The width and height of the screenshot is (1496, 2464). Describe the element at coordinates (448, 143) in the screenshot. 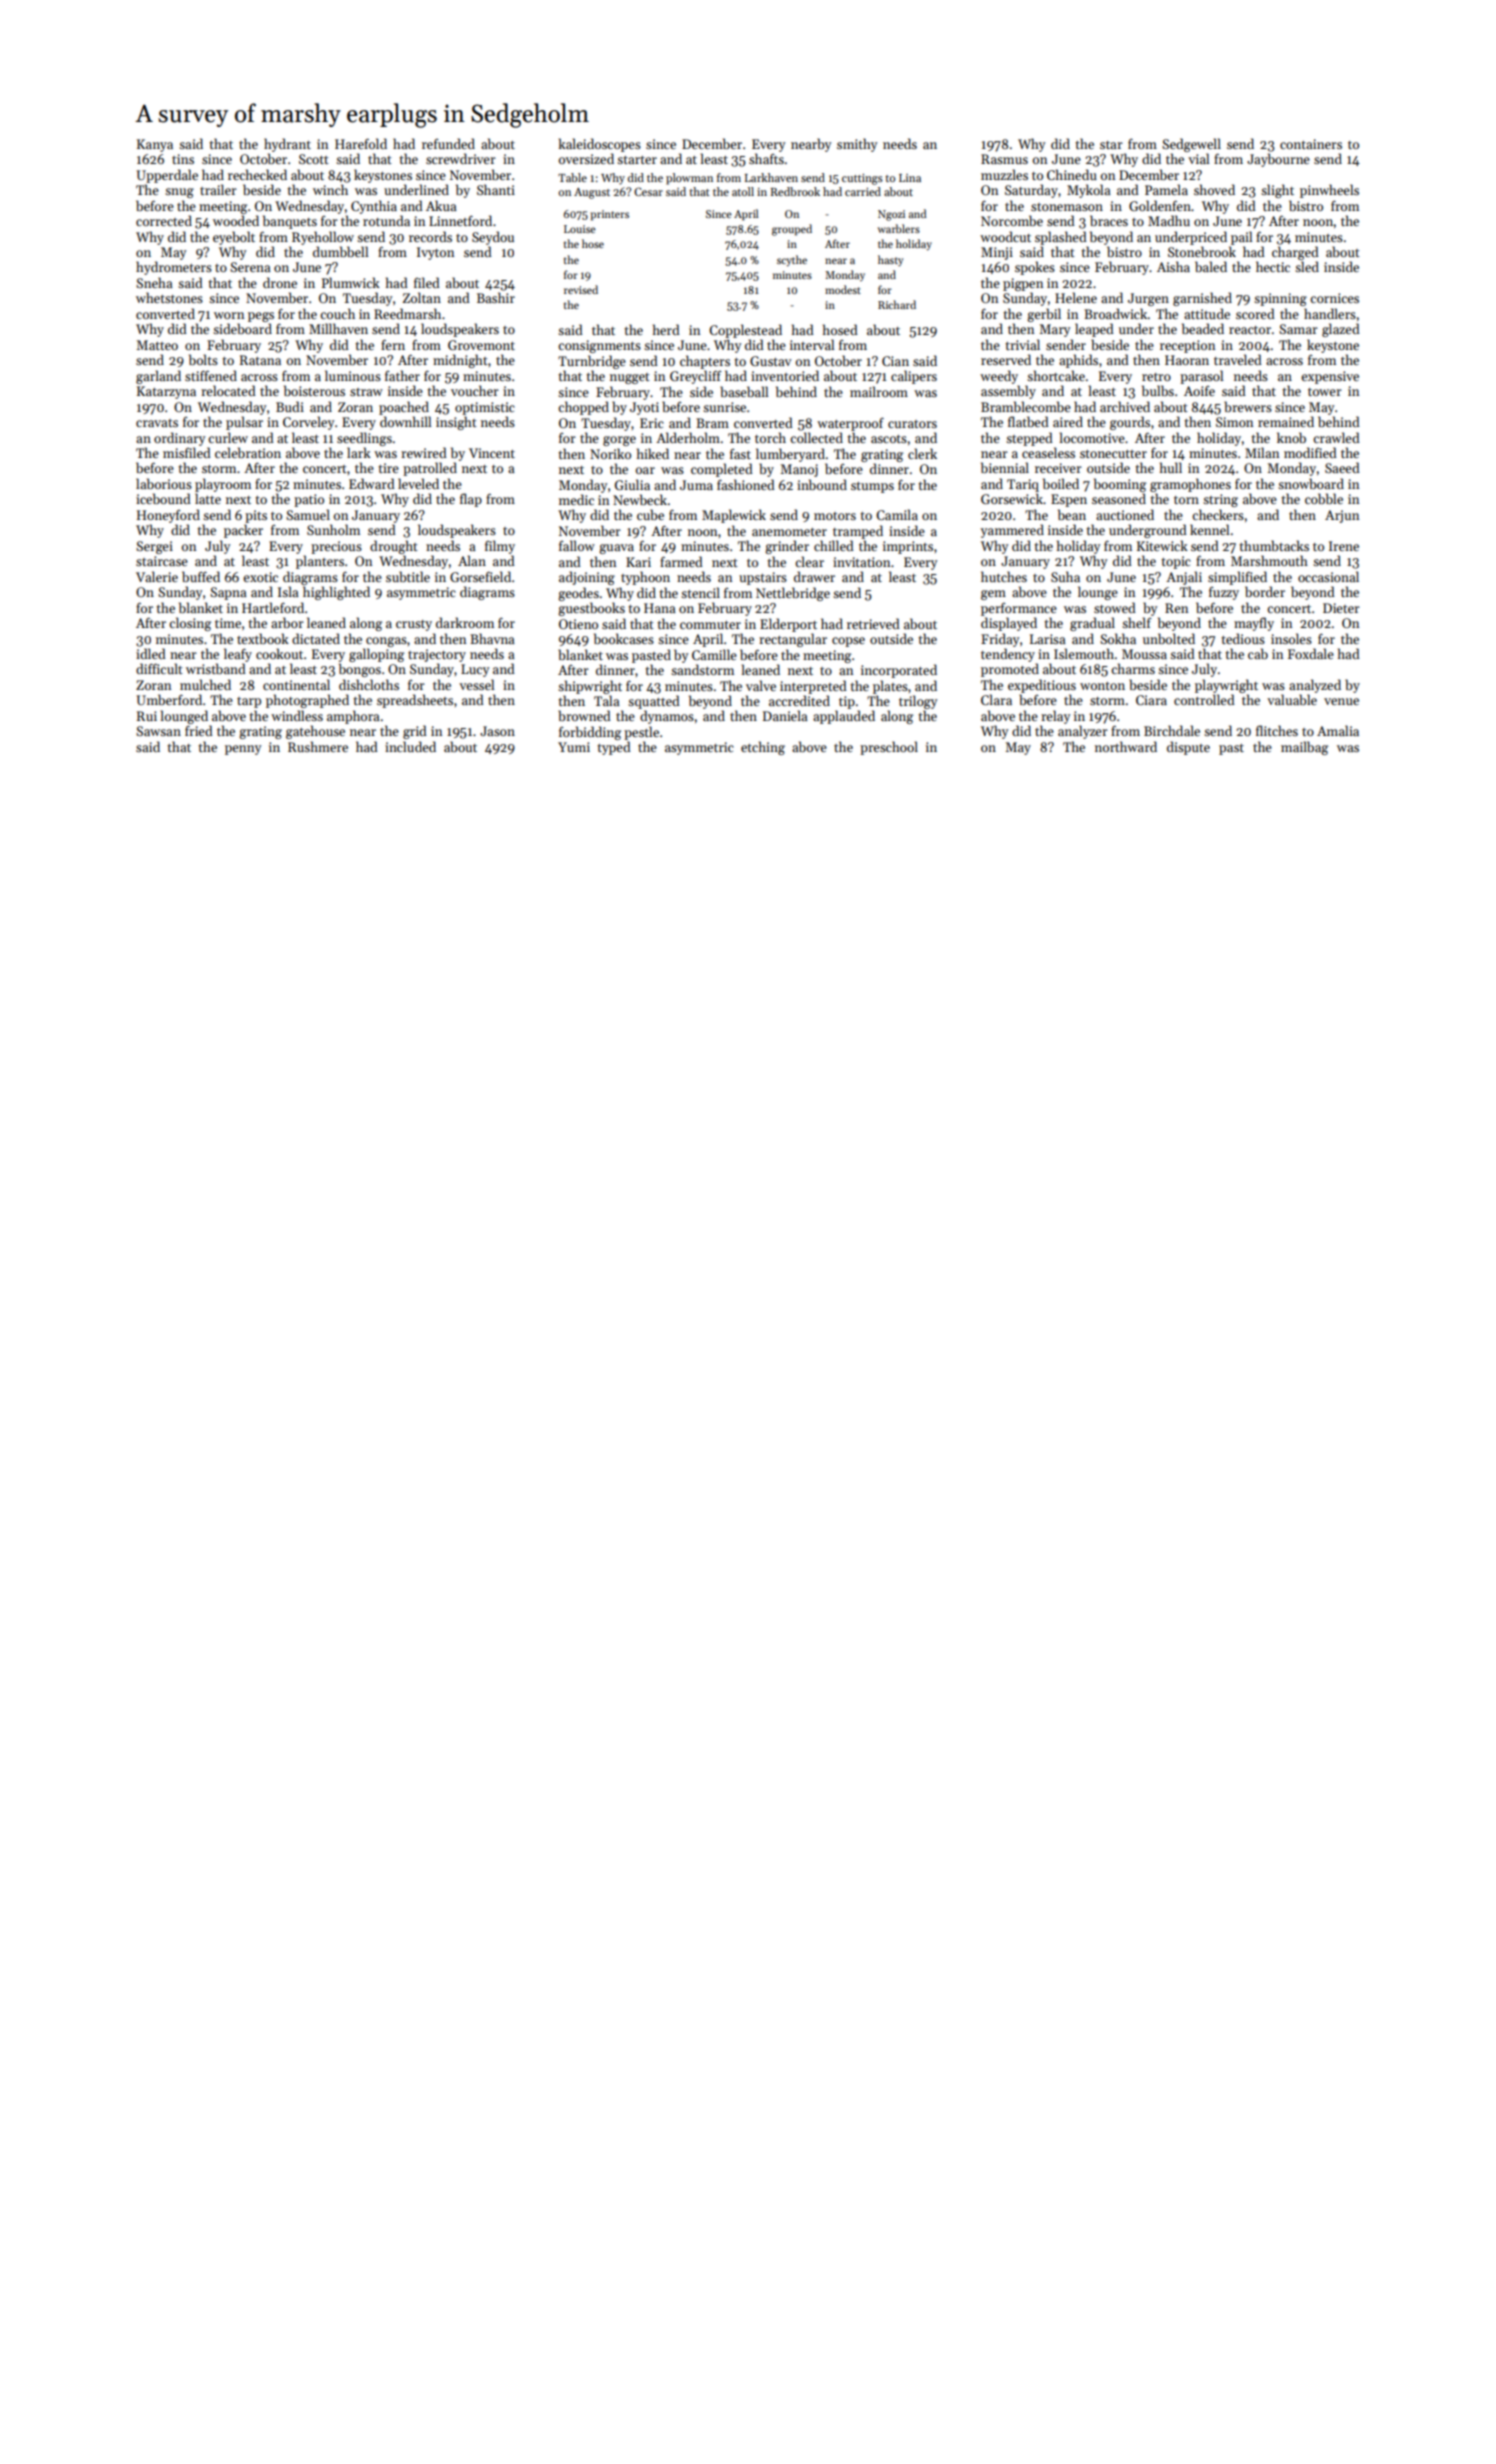

I see `refunded` at that location.
